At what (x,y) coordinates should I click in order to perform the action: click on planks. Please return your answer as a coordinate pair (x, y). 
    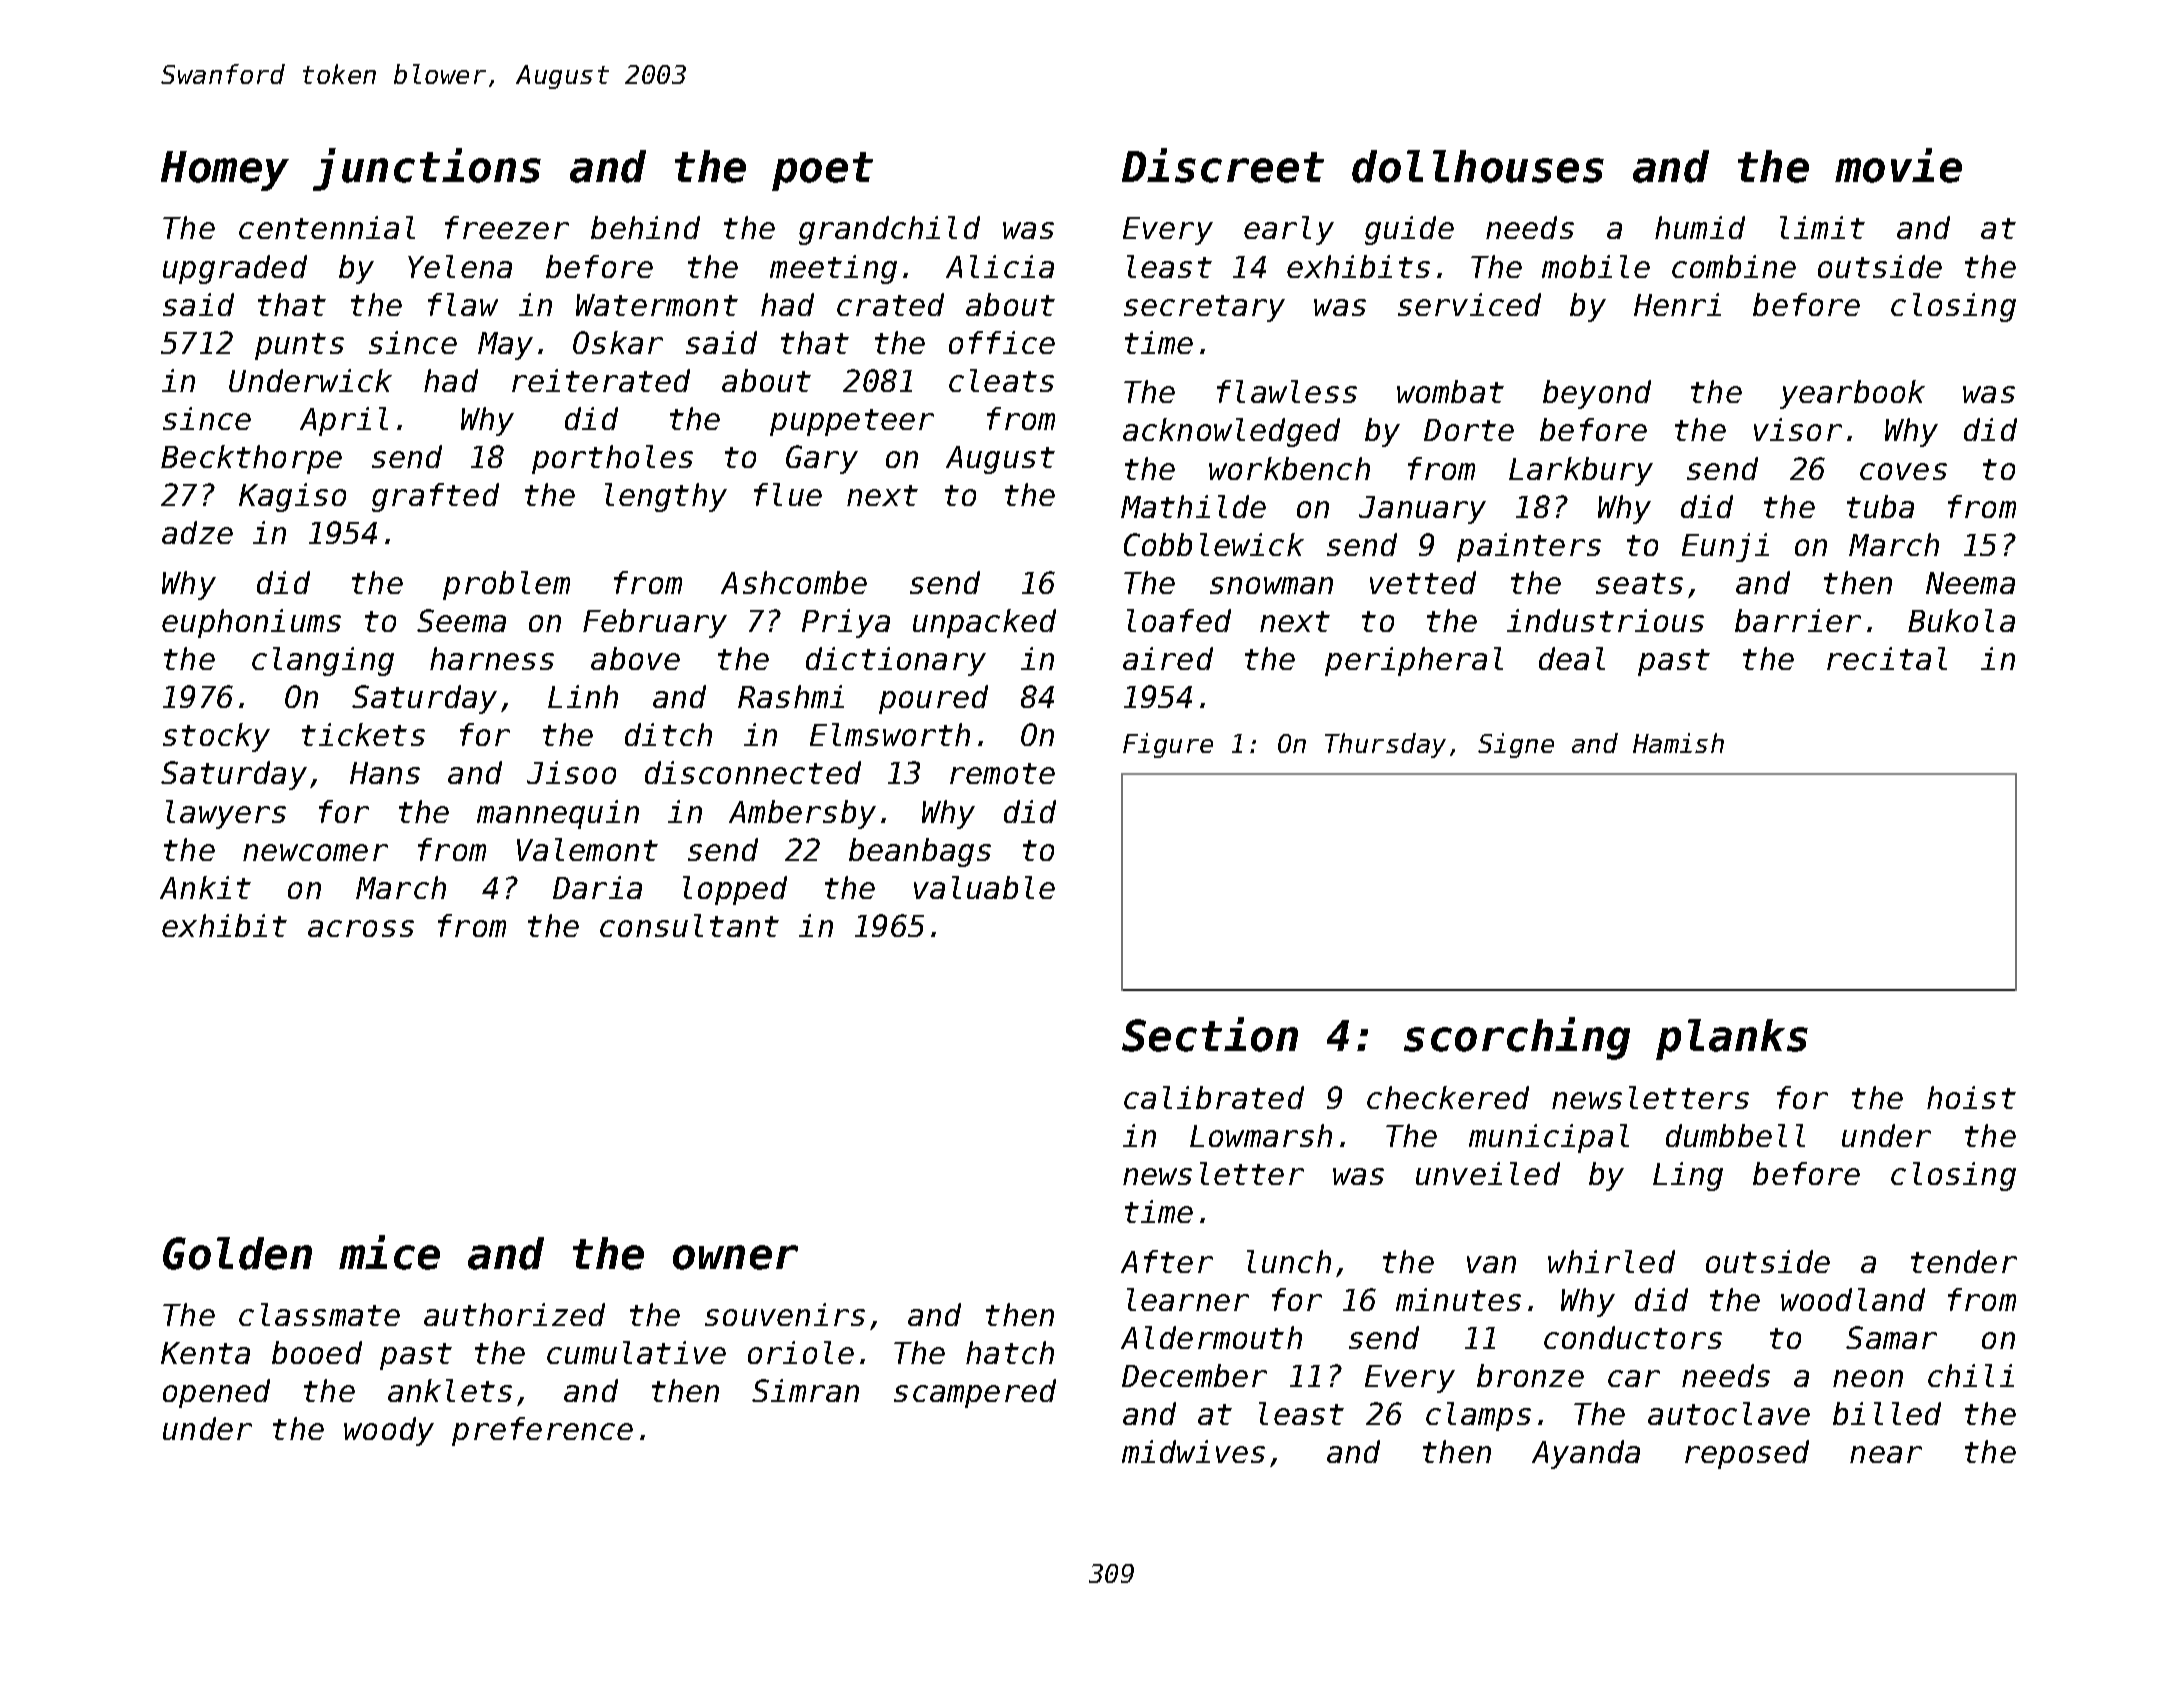
    Looking at the image, I should click on (1732, 1039).
